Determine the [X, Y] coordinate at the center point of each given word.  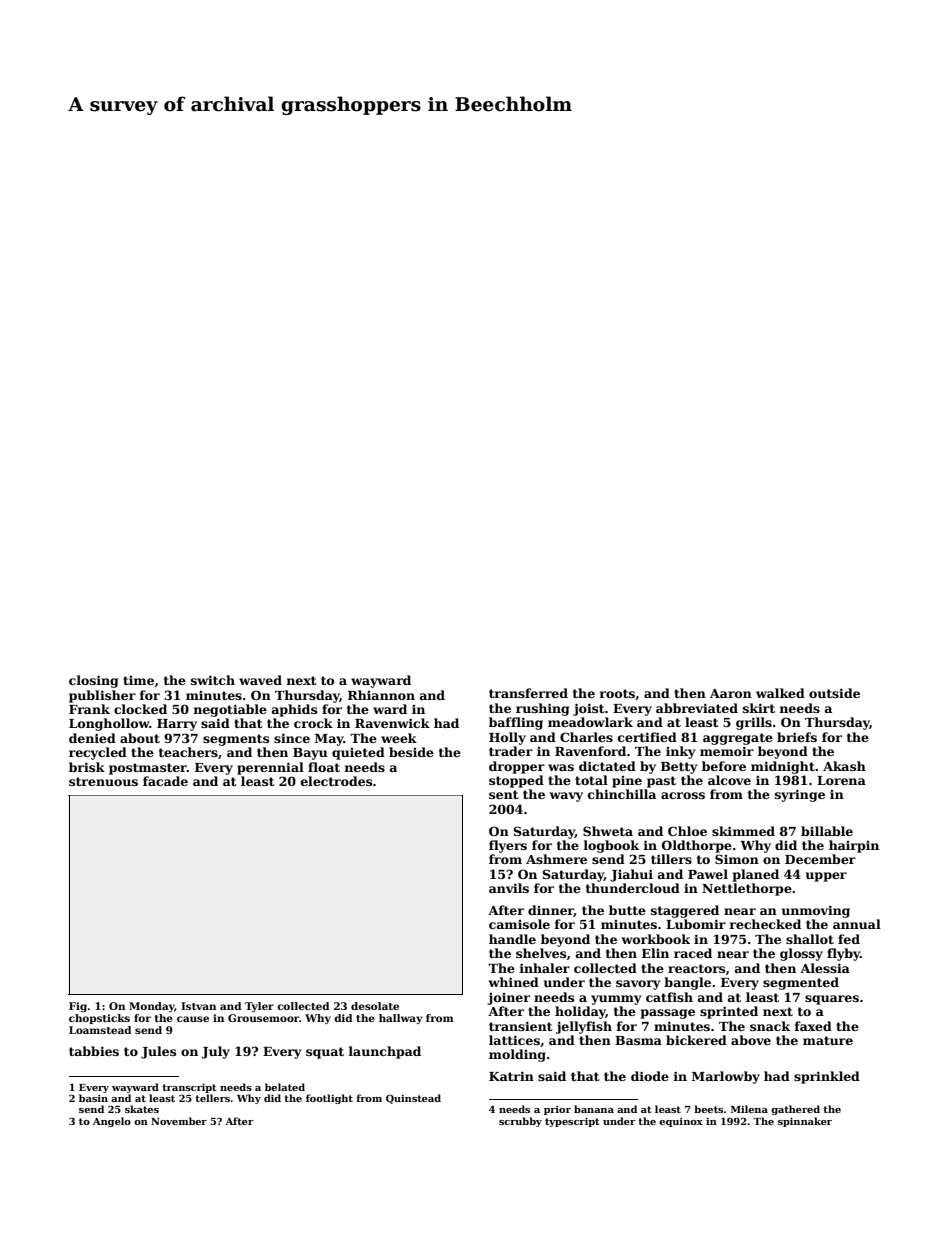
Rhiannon [381, 695]
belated [285, 1087]
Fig [78, 1007]
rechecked [765, 924]
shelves [541, 953]
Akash [844, 766]
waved [260, 680]
